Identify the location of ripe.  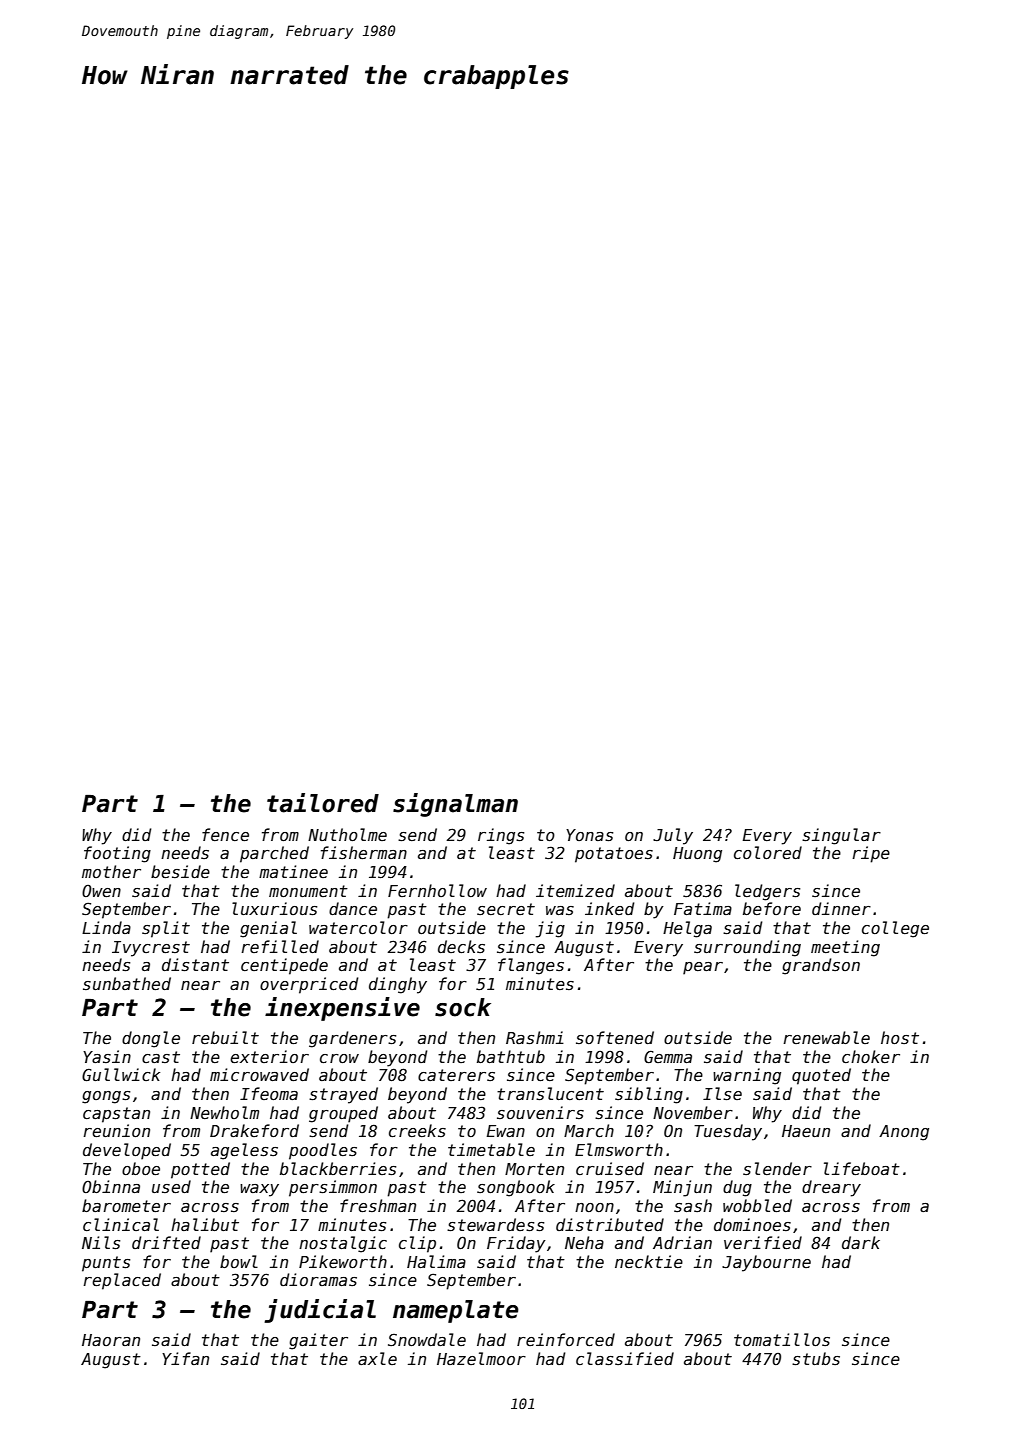
(871, 854).
